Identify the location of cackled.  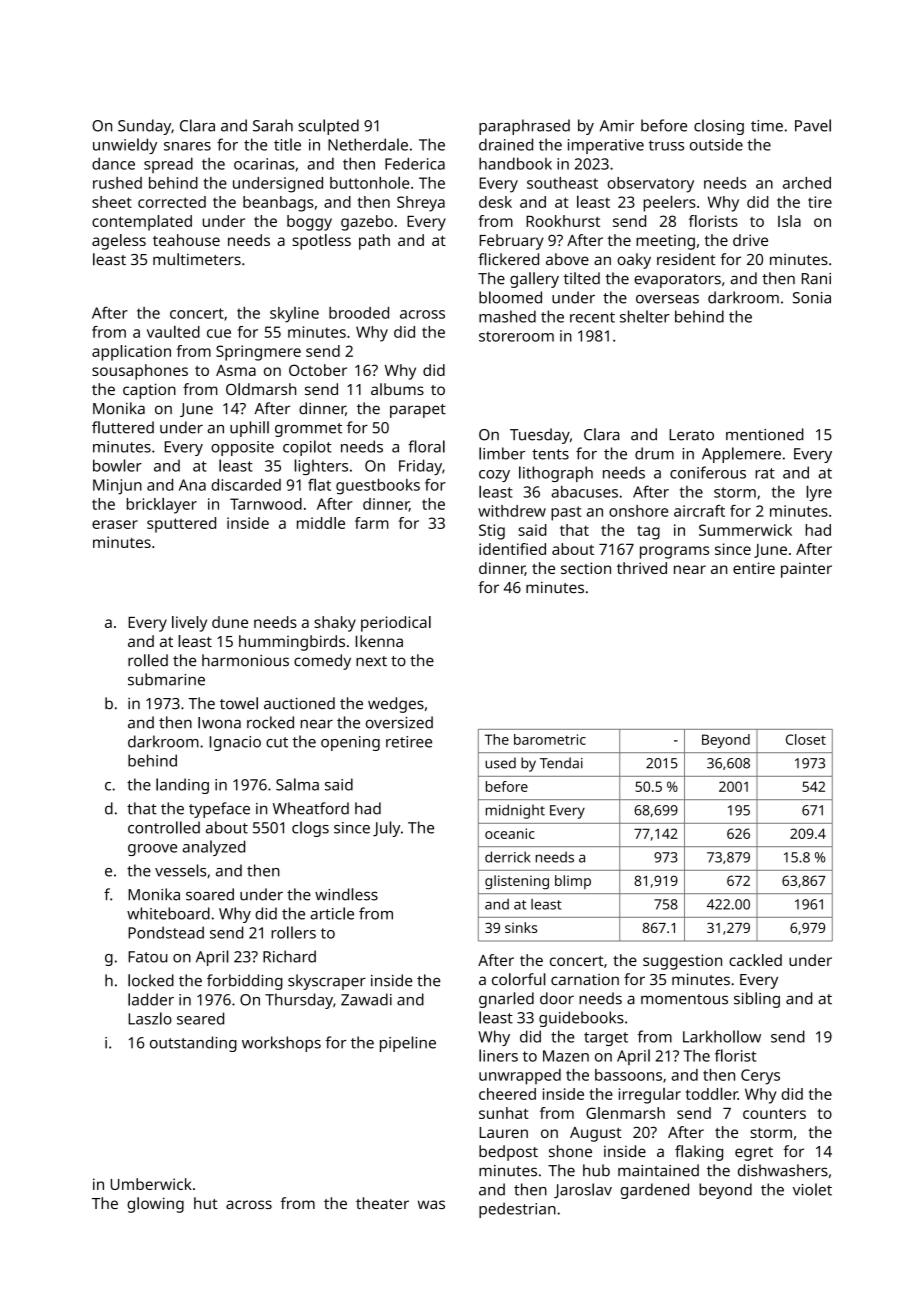
(755, 960).
